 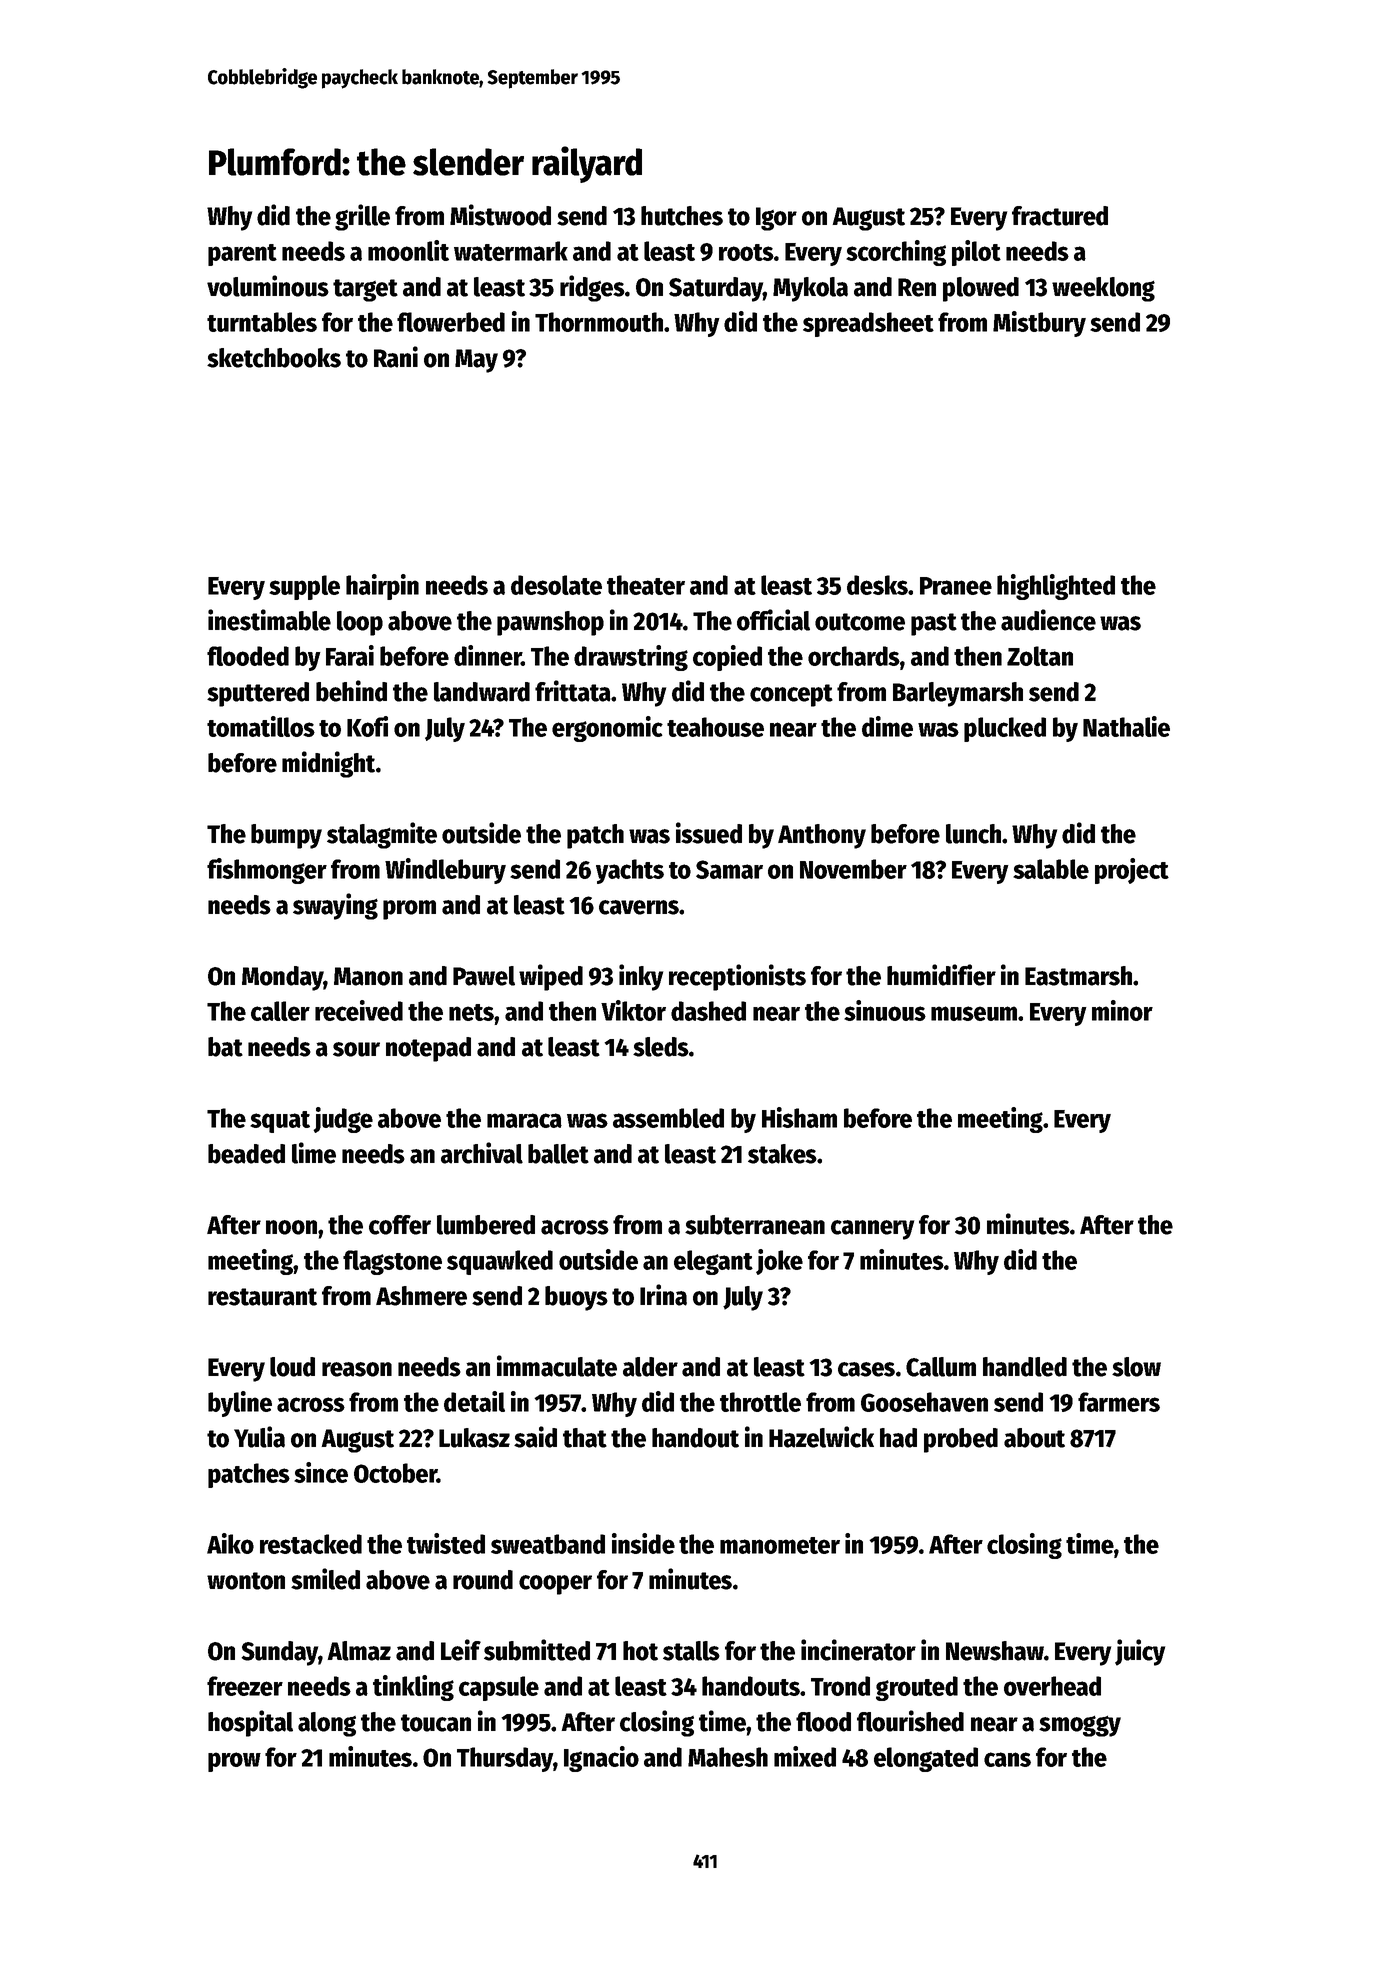 What do you see at coordinates (1007, 1759) in the document?
I see `cans` at bounding box center [1007, 1759].
